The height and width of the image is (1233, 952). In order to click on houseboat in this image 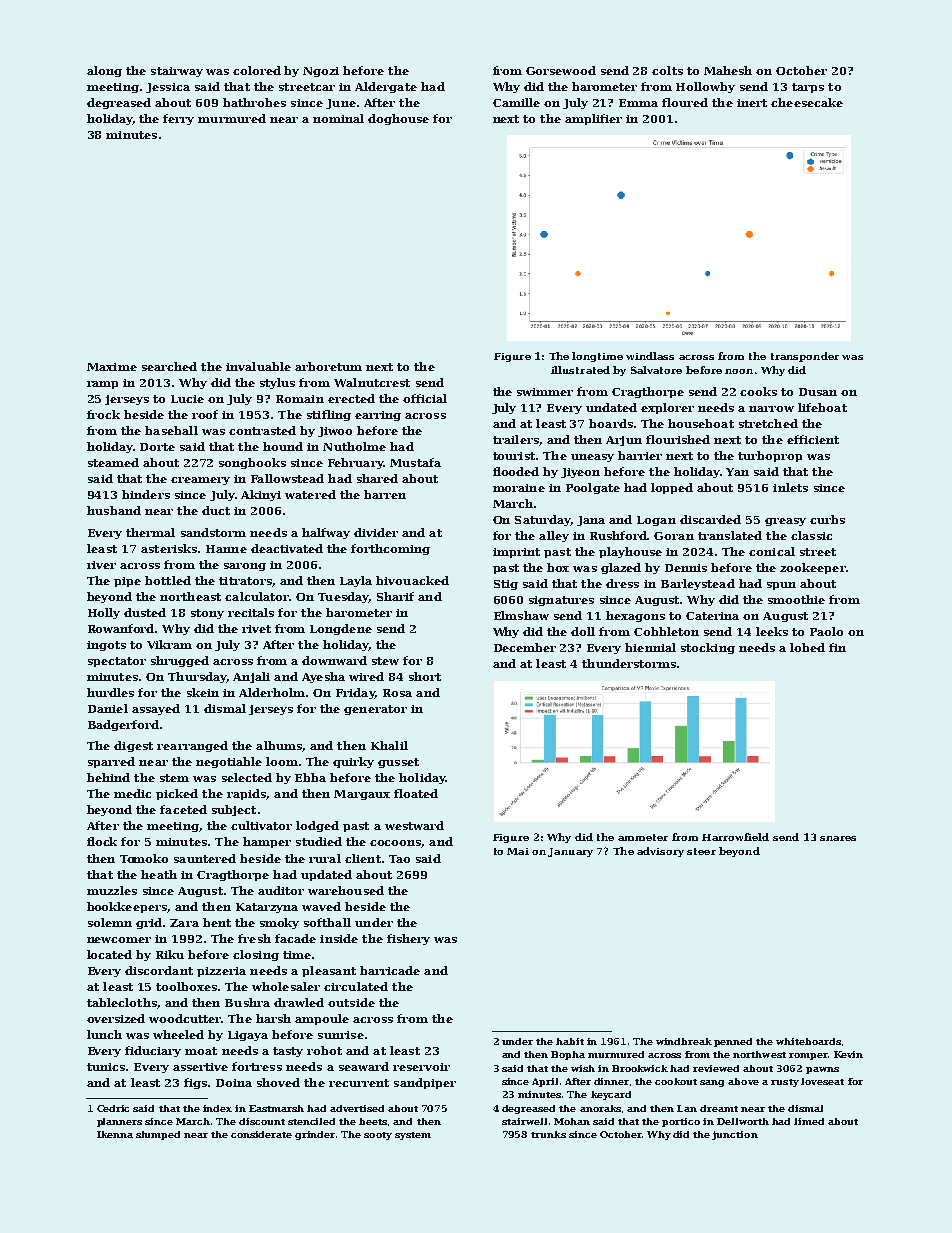, I will do `click(701, 423)`.
